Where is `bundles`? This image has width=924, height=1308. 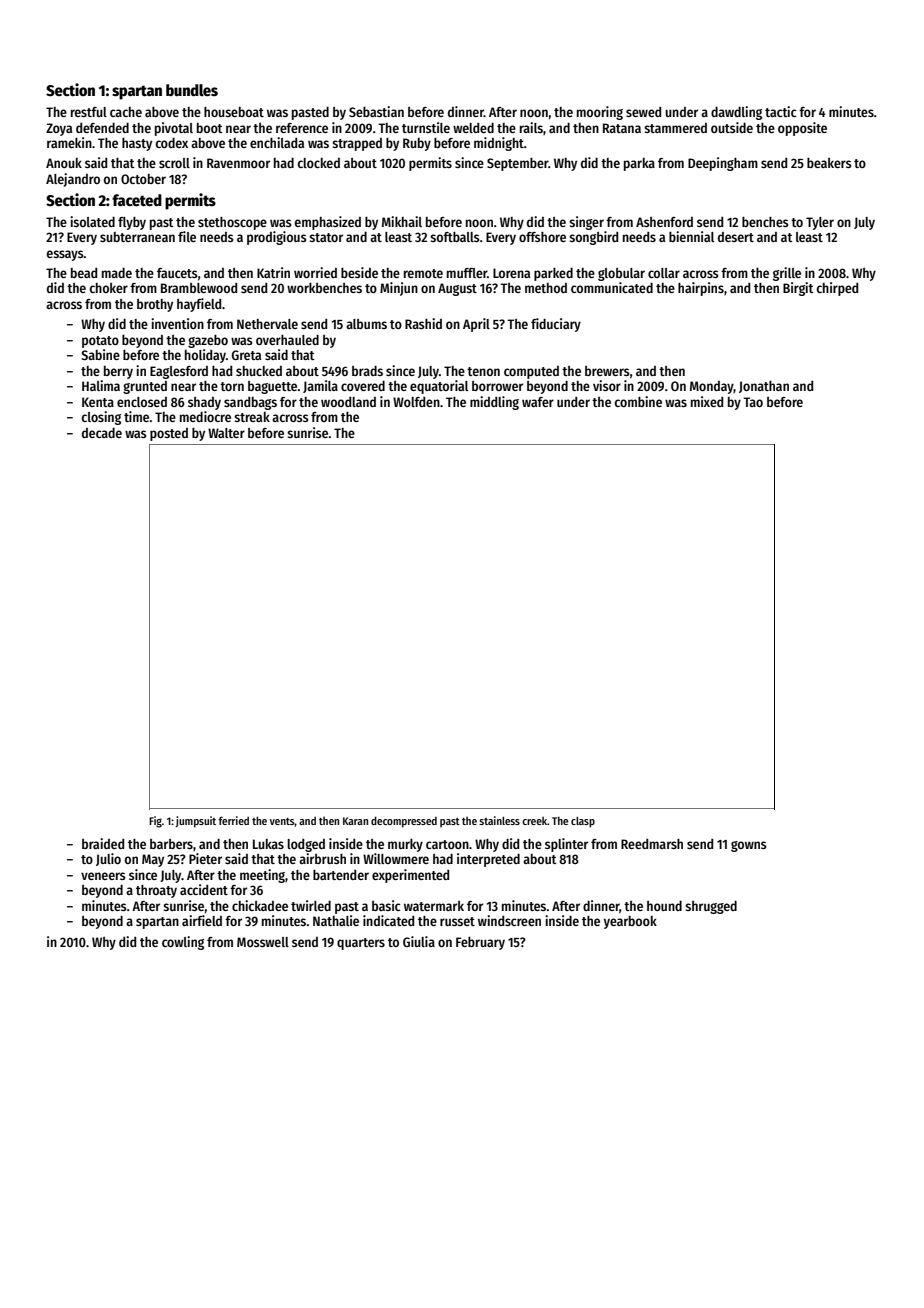 bundles is located at coordinates (192, 90).
